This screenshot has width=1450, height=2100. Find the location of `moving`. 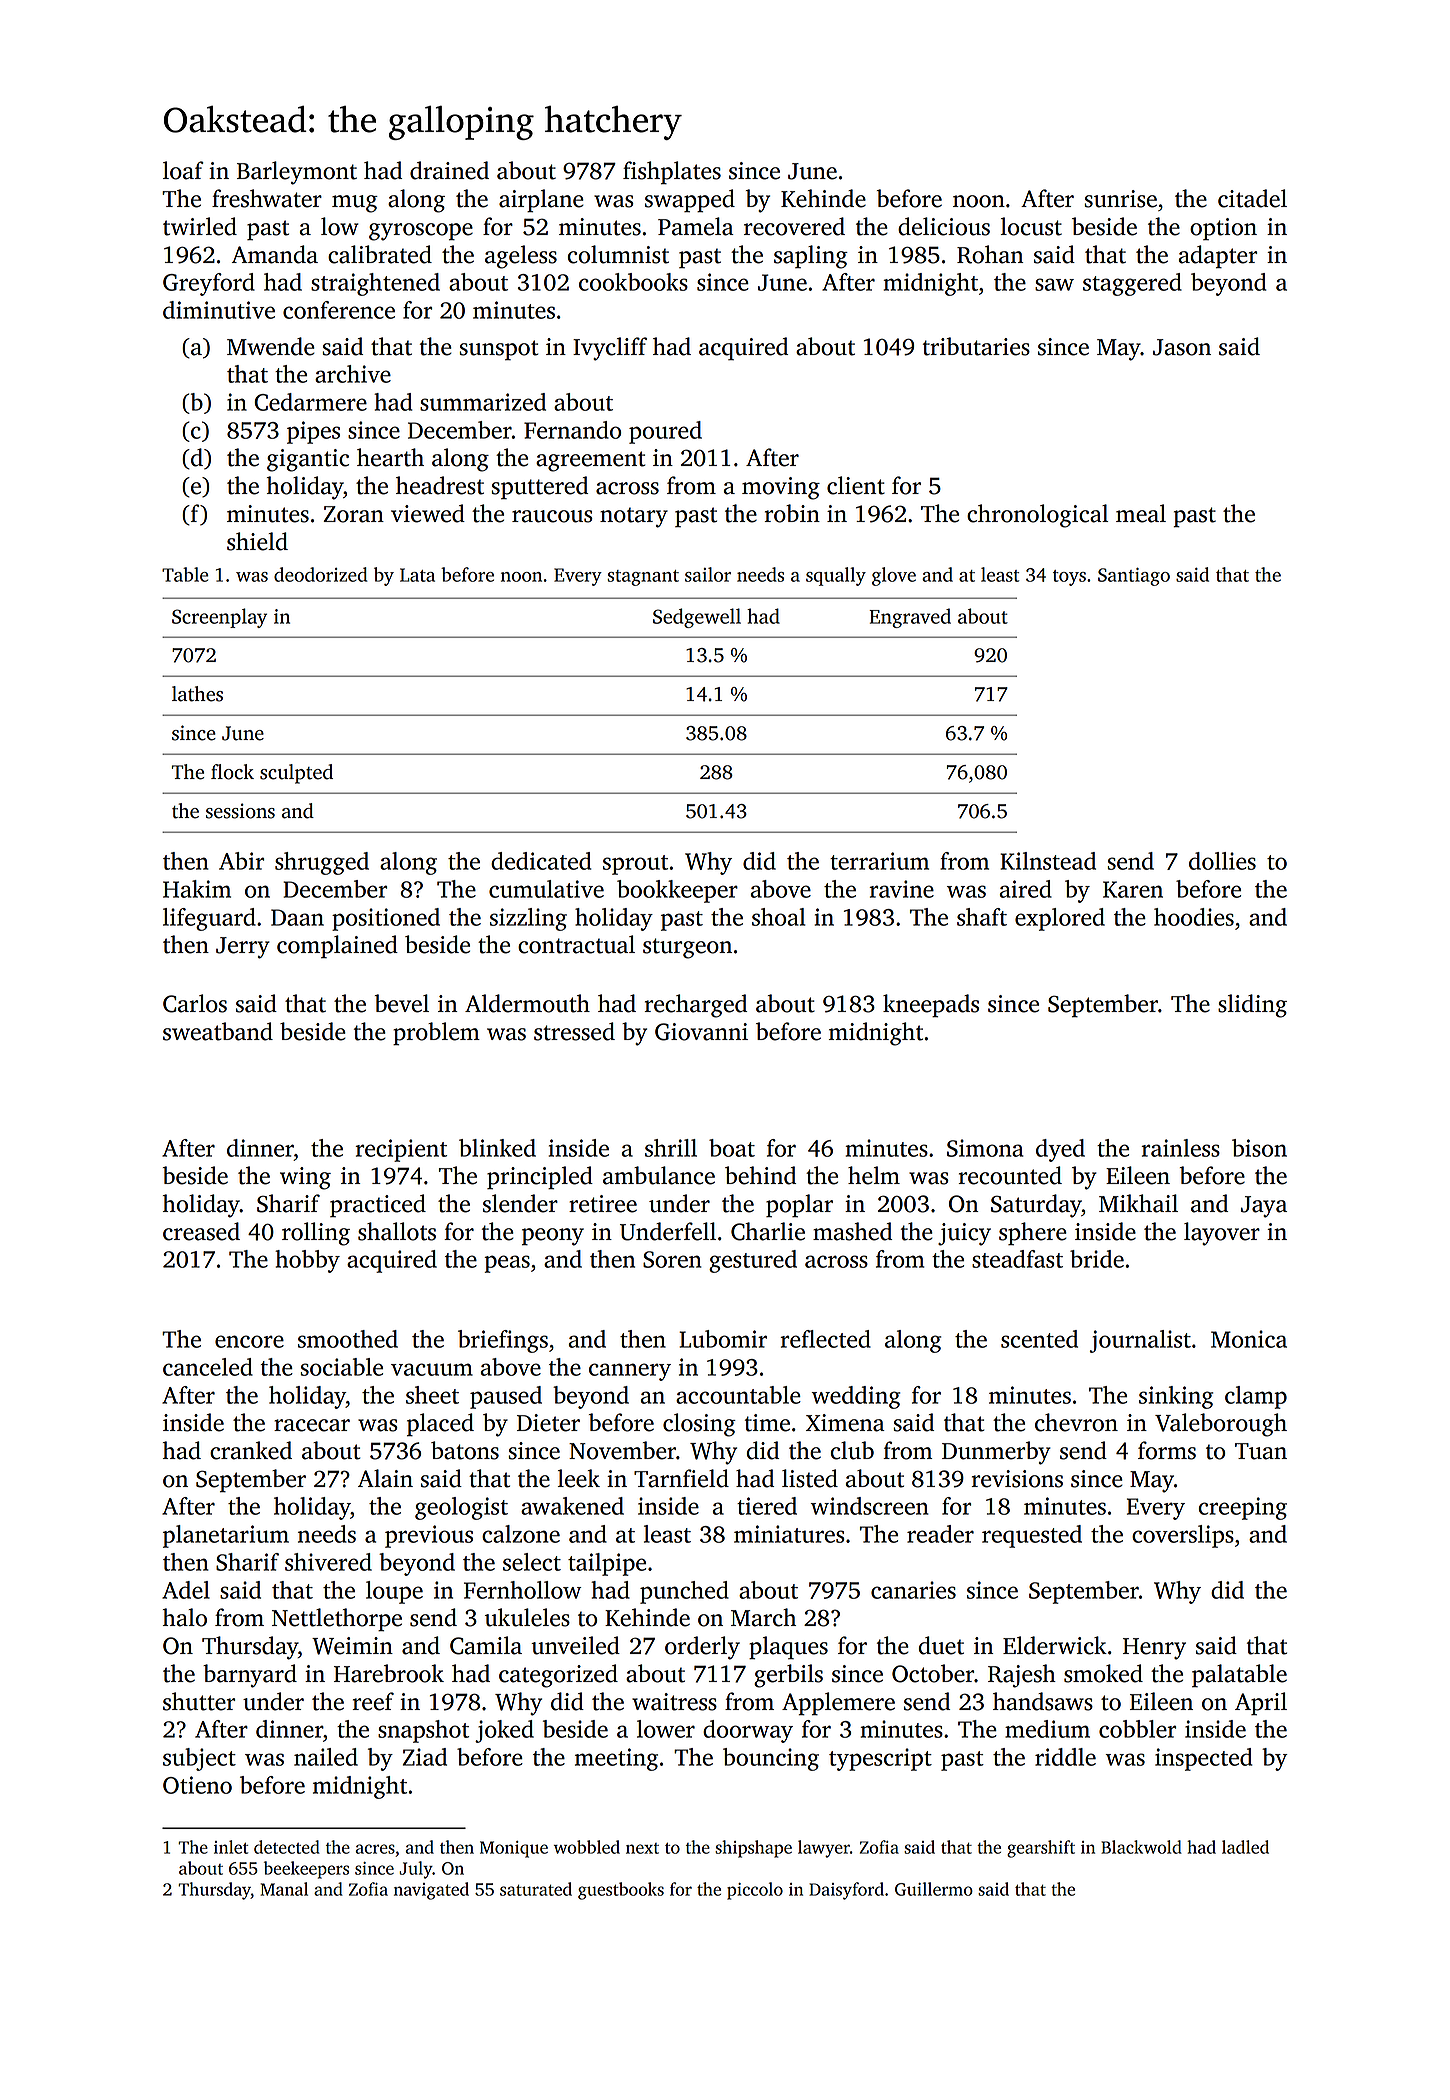

moving is located at coordinates (781, 488).
